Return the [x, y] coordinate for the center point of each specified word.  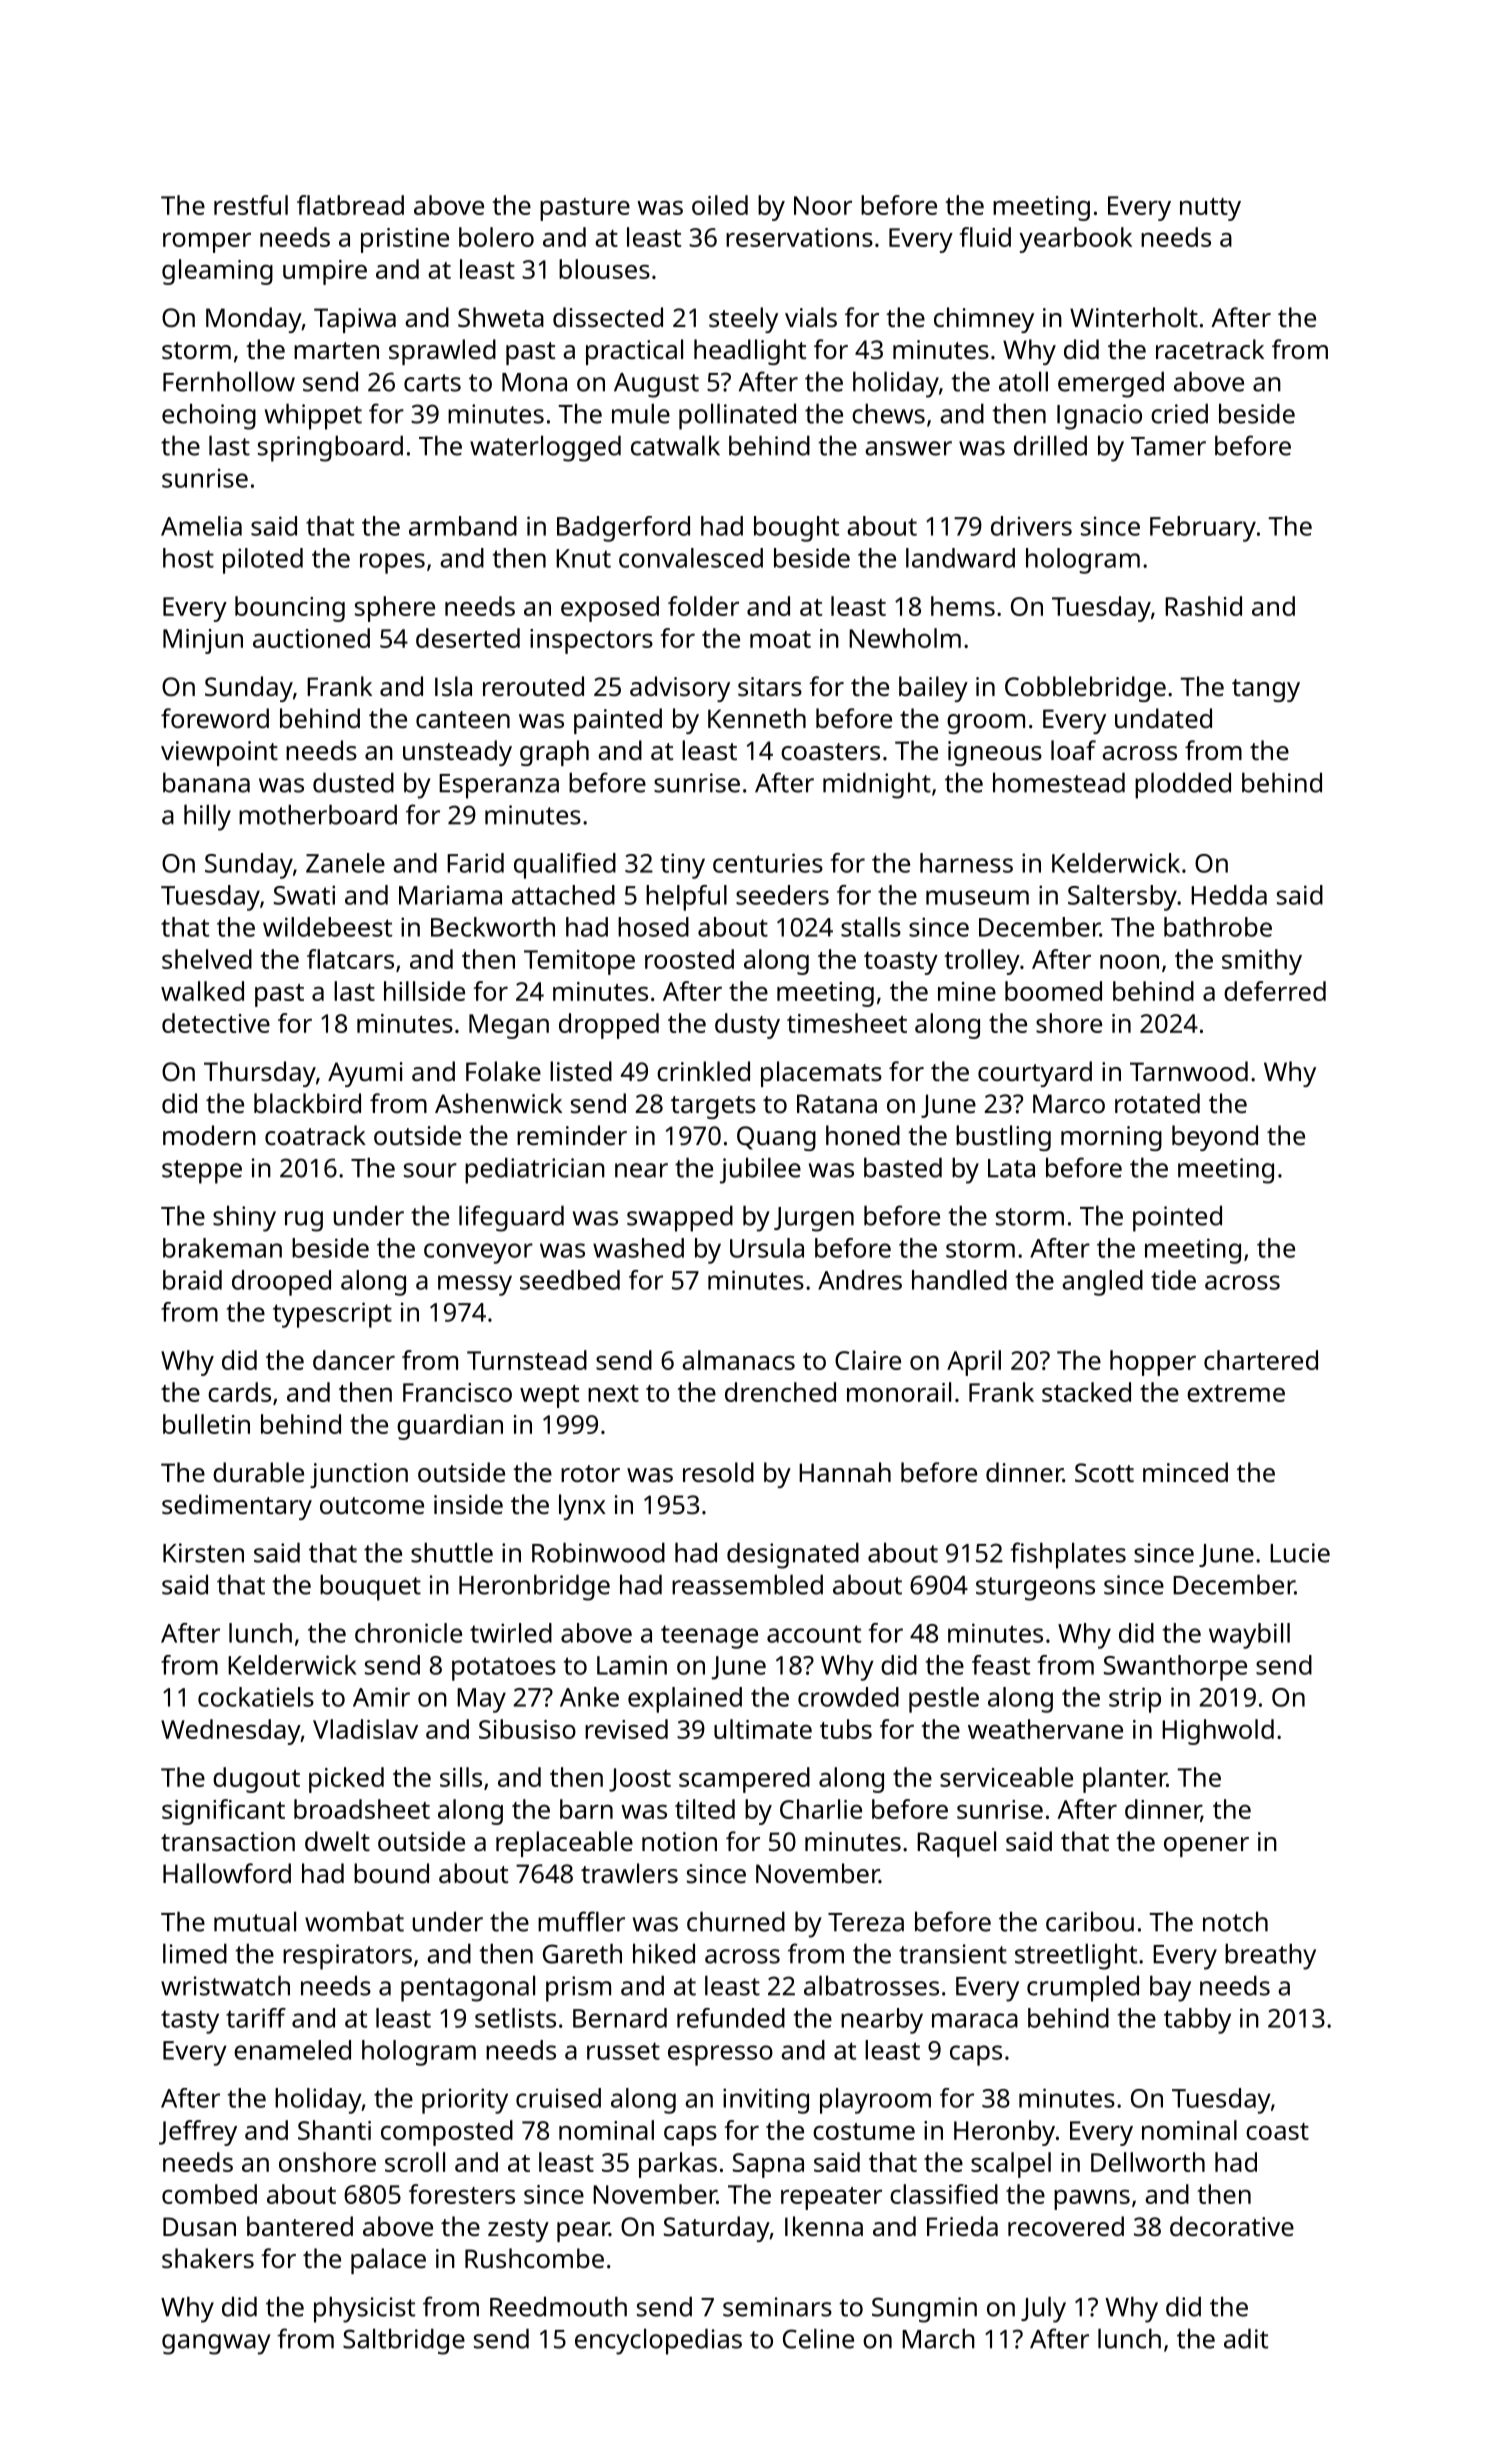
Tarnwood [1189, 1071]
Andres [860, 1280]
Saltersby [1122, 898]
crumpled [1083, 1988]
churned [736, 1921]
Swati [304, 895]
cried [1179, 413]
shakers [208, 2258]
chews [888, 413]
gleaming [217, 272]
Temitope [579, 962]
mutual [255, 1921]
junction [359, 1475]
